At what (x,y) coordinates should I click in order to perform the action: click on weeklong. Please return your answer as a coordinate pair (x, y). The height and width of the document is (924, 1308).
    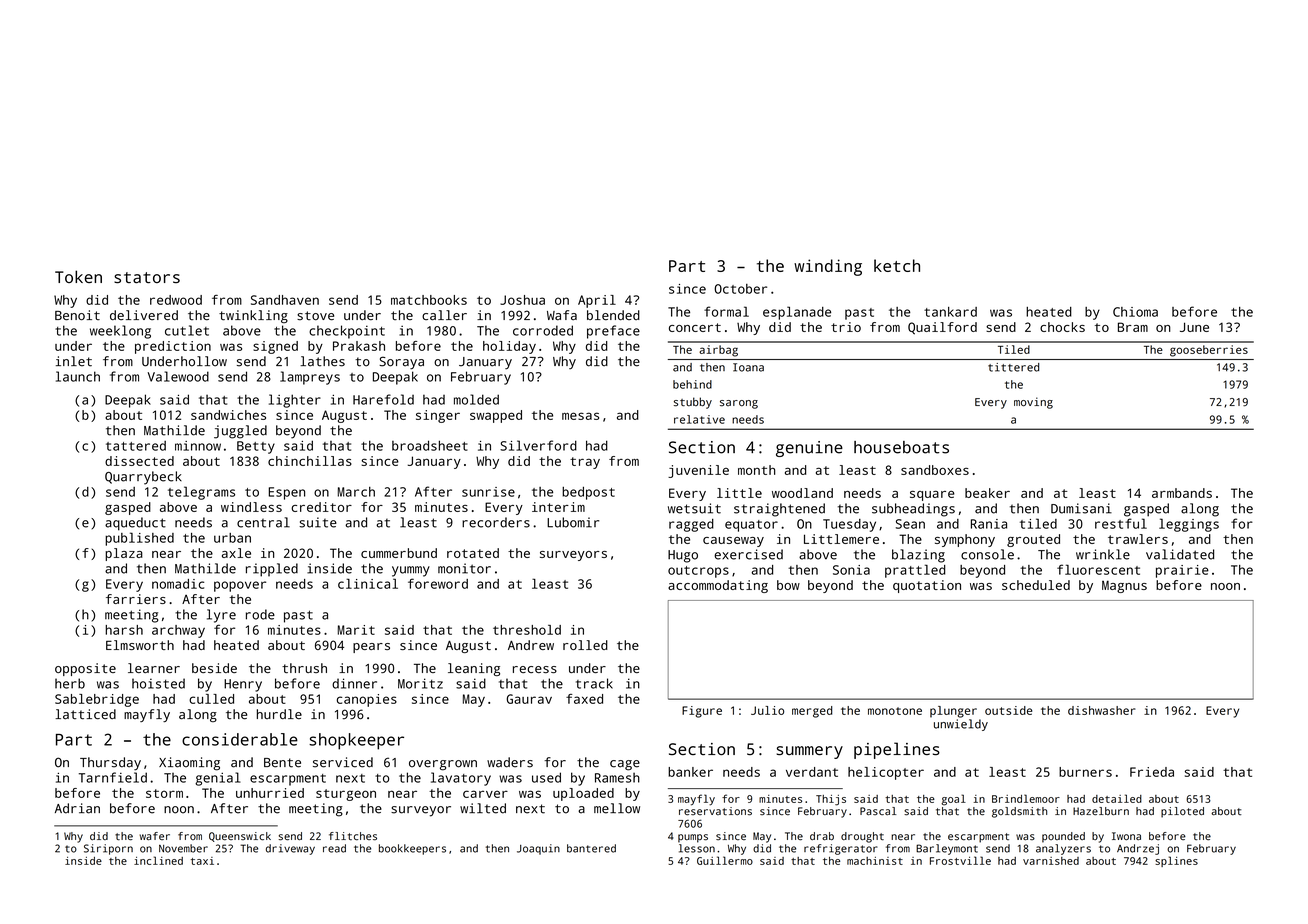
    Looking at the image, I should click on (120, 332).
